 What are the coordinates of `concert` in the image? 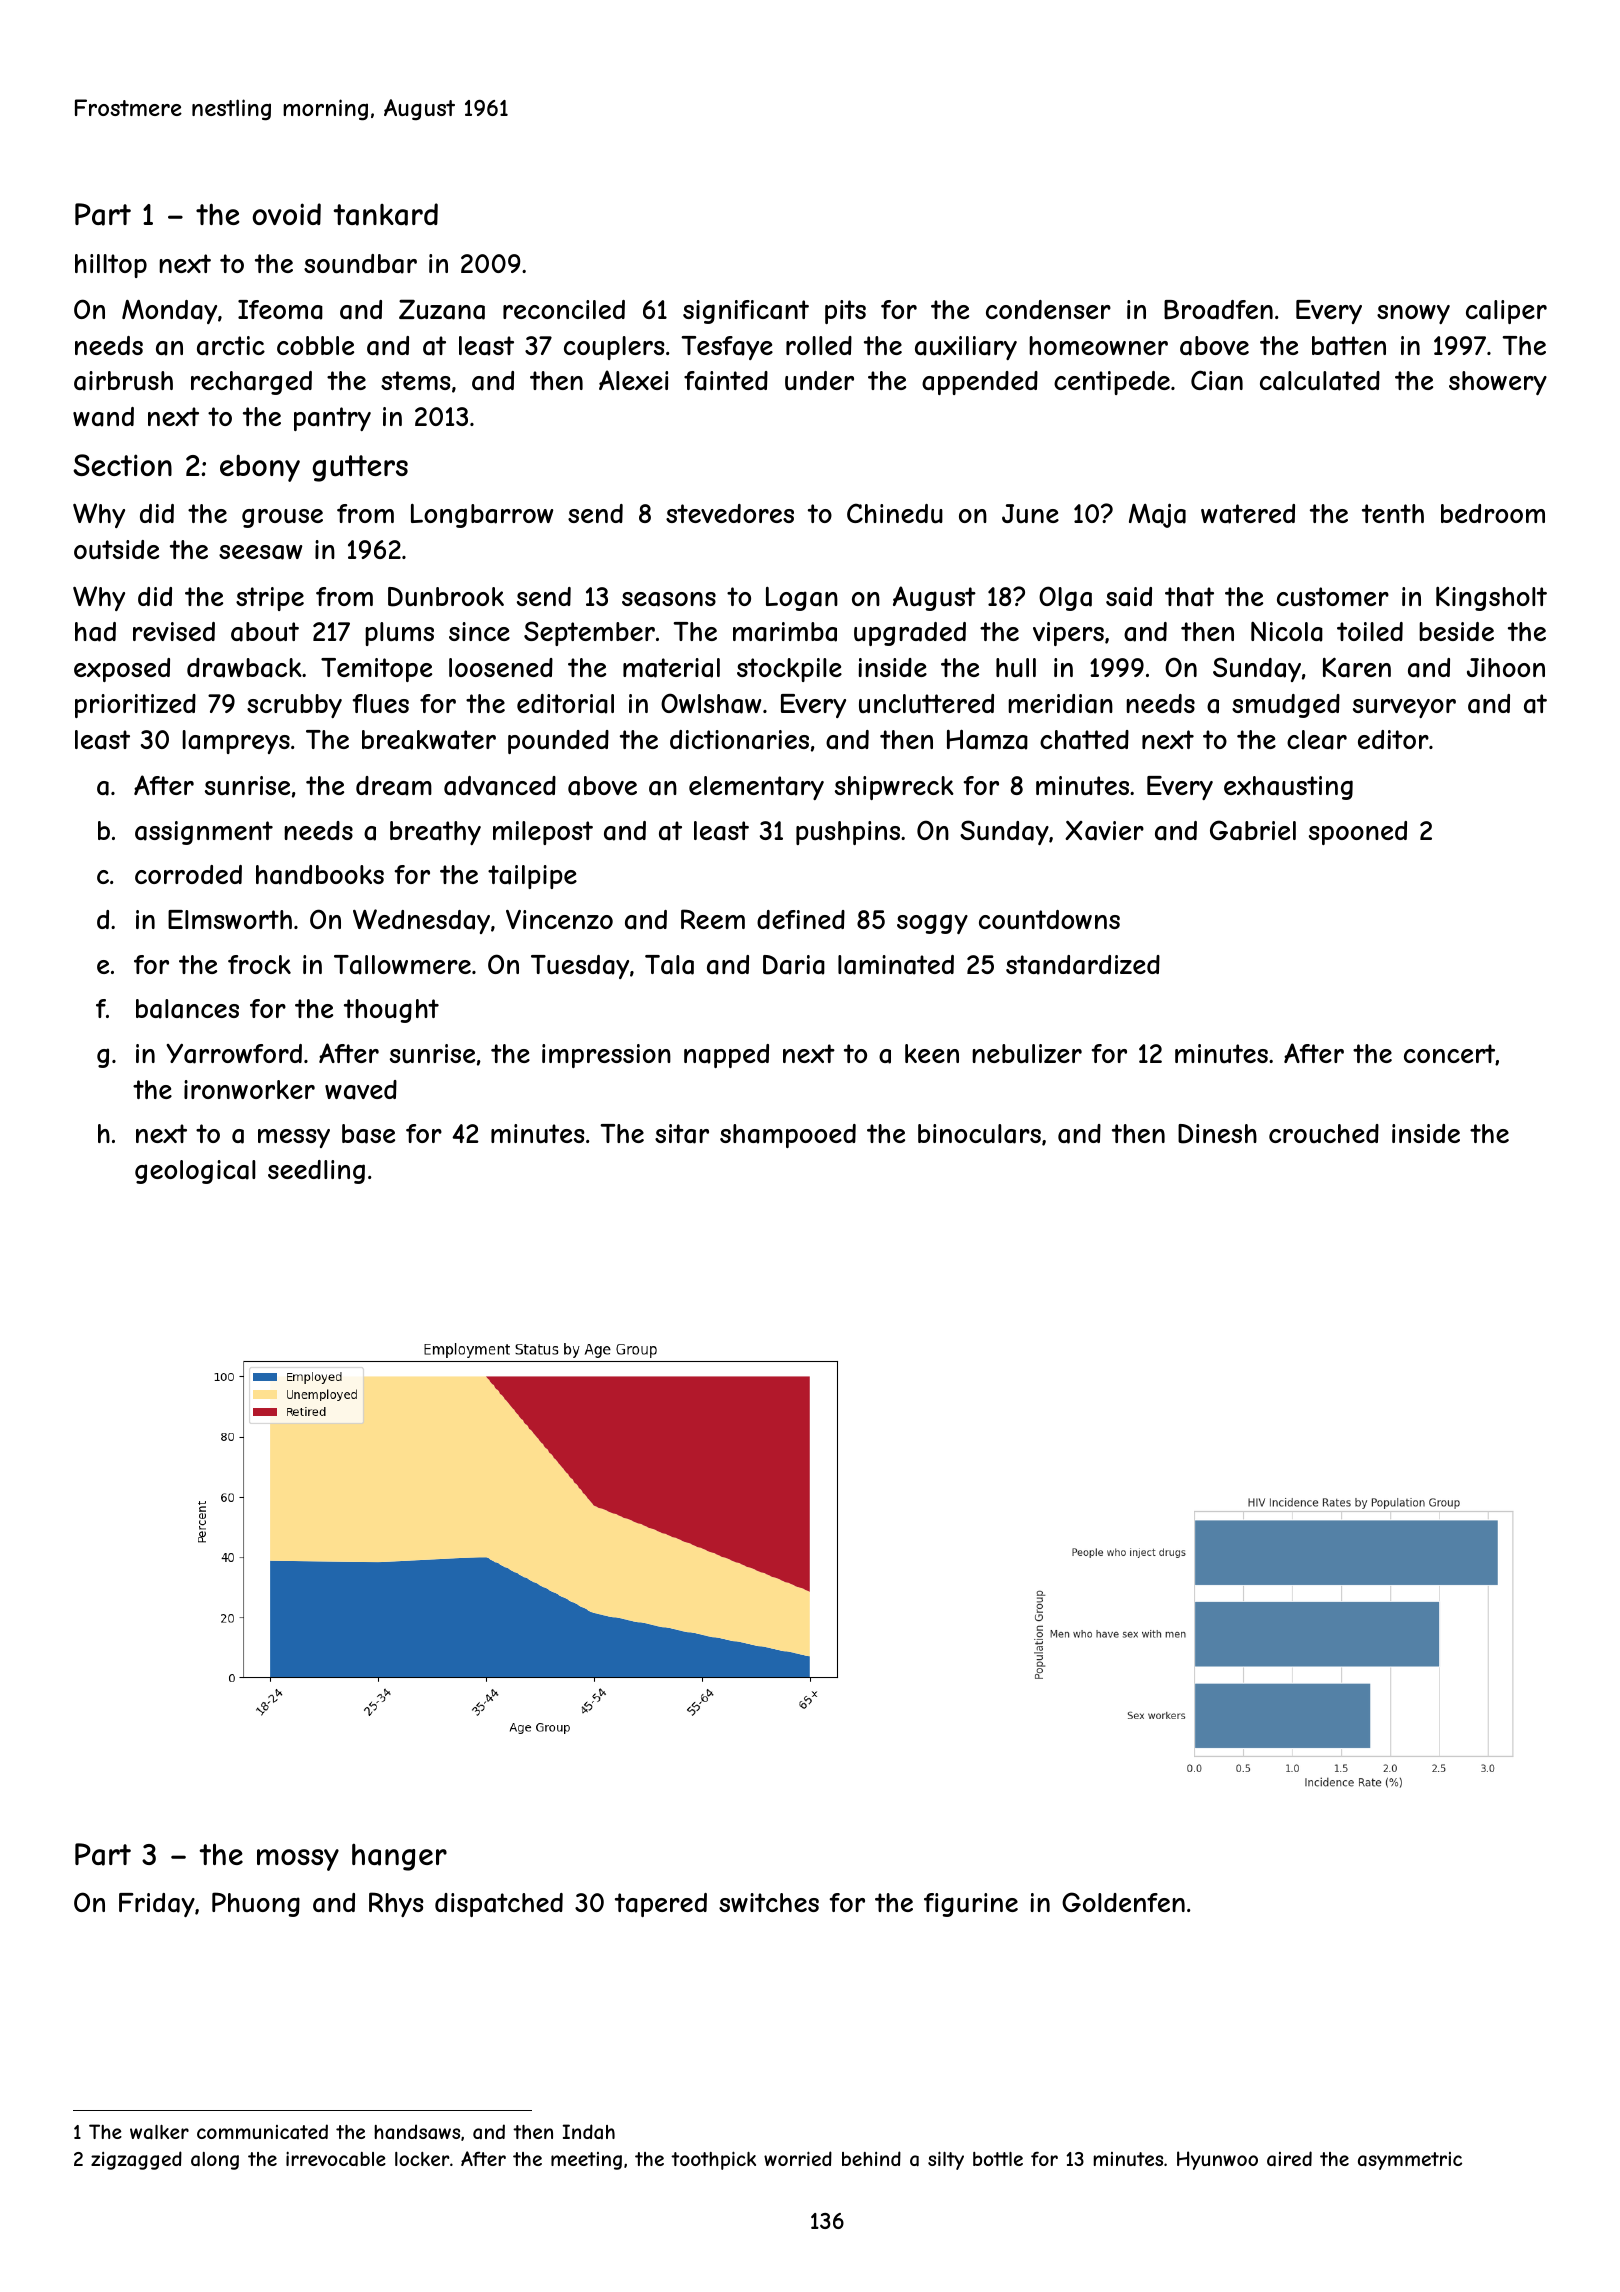 It's located at (1449, 1053).
